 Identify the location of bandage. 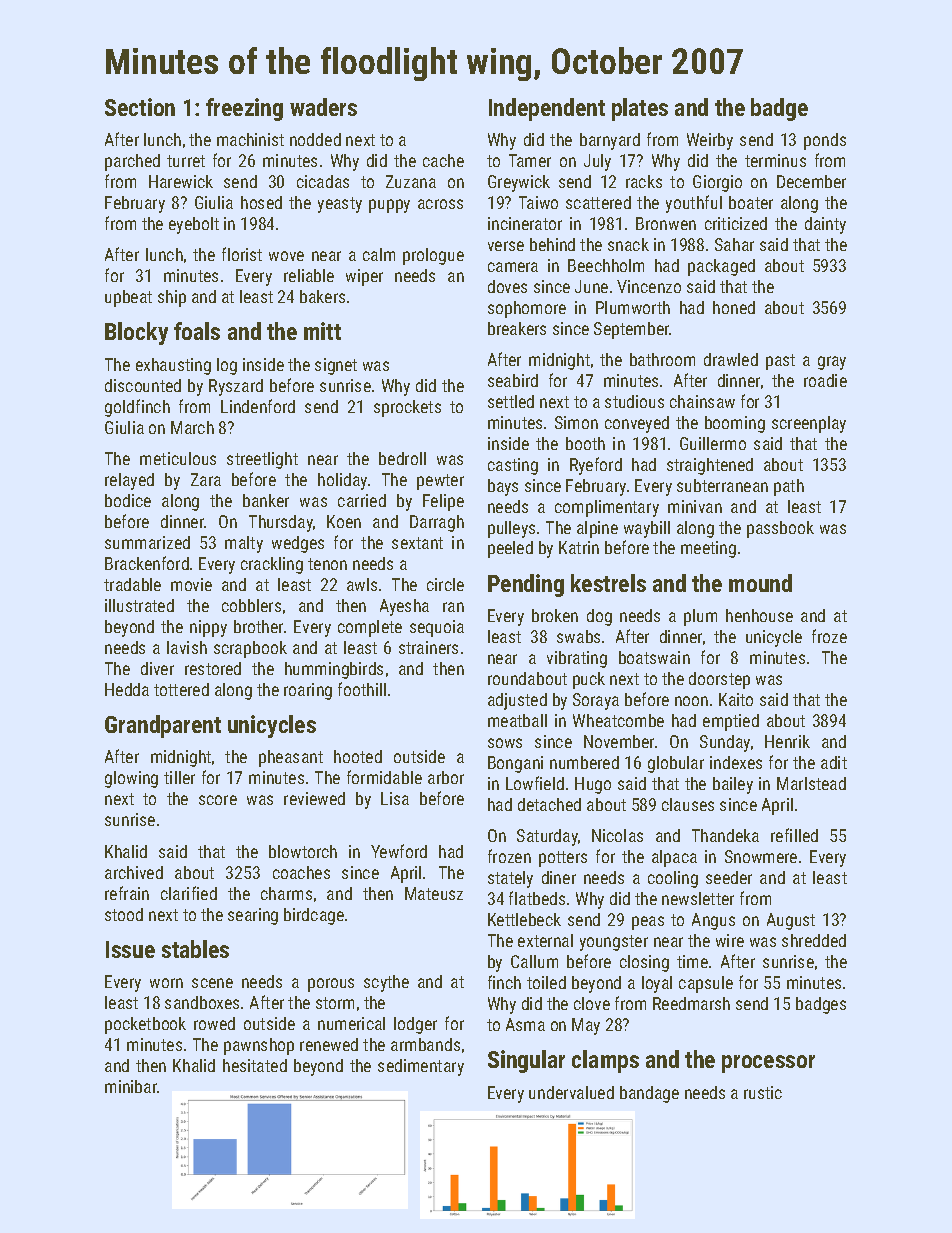
(649, 1094).
